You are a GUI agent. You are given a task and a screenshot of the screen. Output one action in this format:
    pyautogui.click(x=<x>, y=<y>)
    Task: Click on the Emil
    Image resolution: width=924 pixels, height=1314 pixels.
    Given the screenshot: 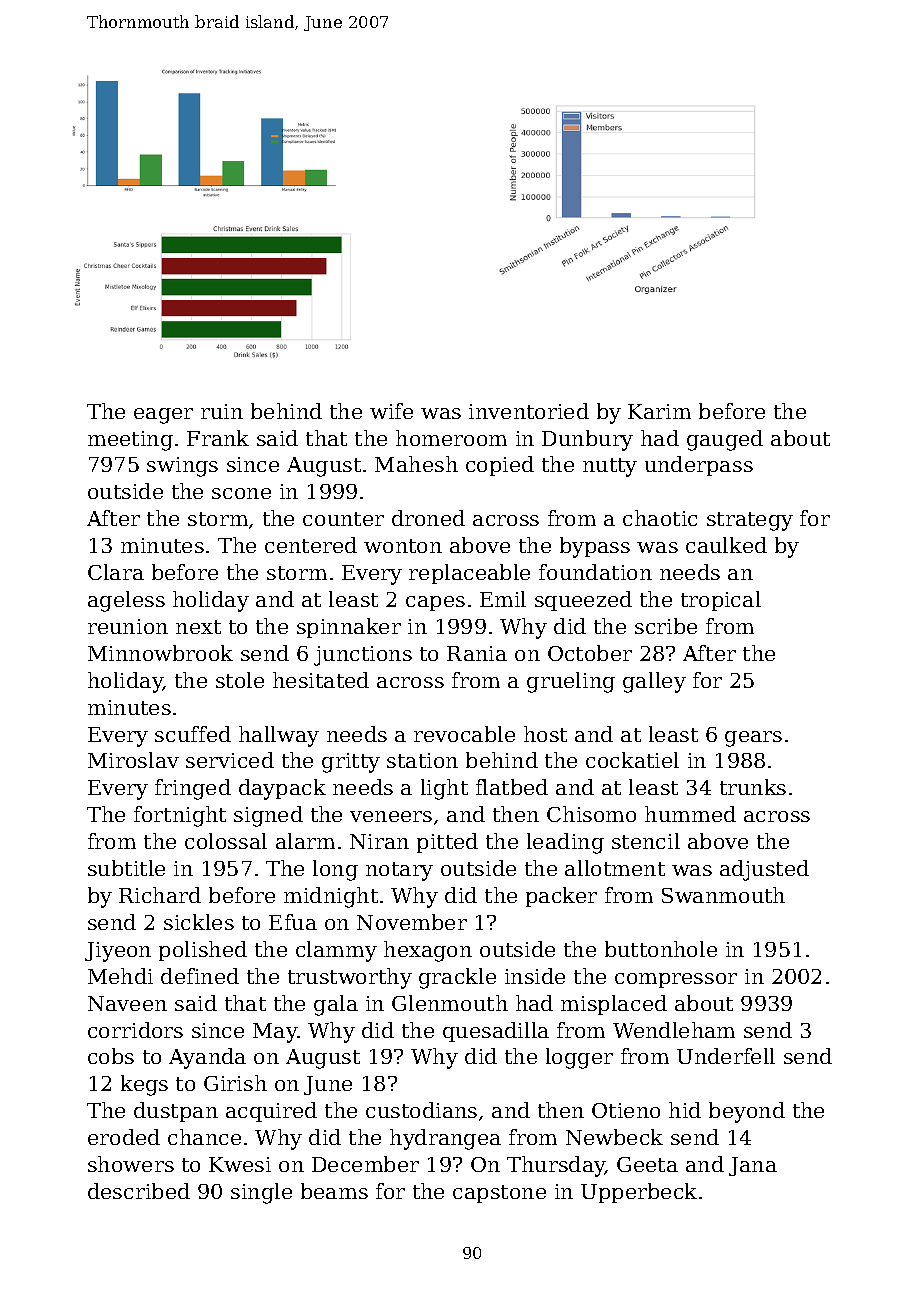 What is the action you would take?
    pyautogui.click(x=503, y=599)
